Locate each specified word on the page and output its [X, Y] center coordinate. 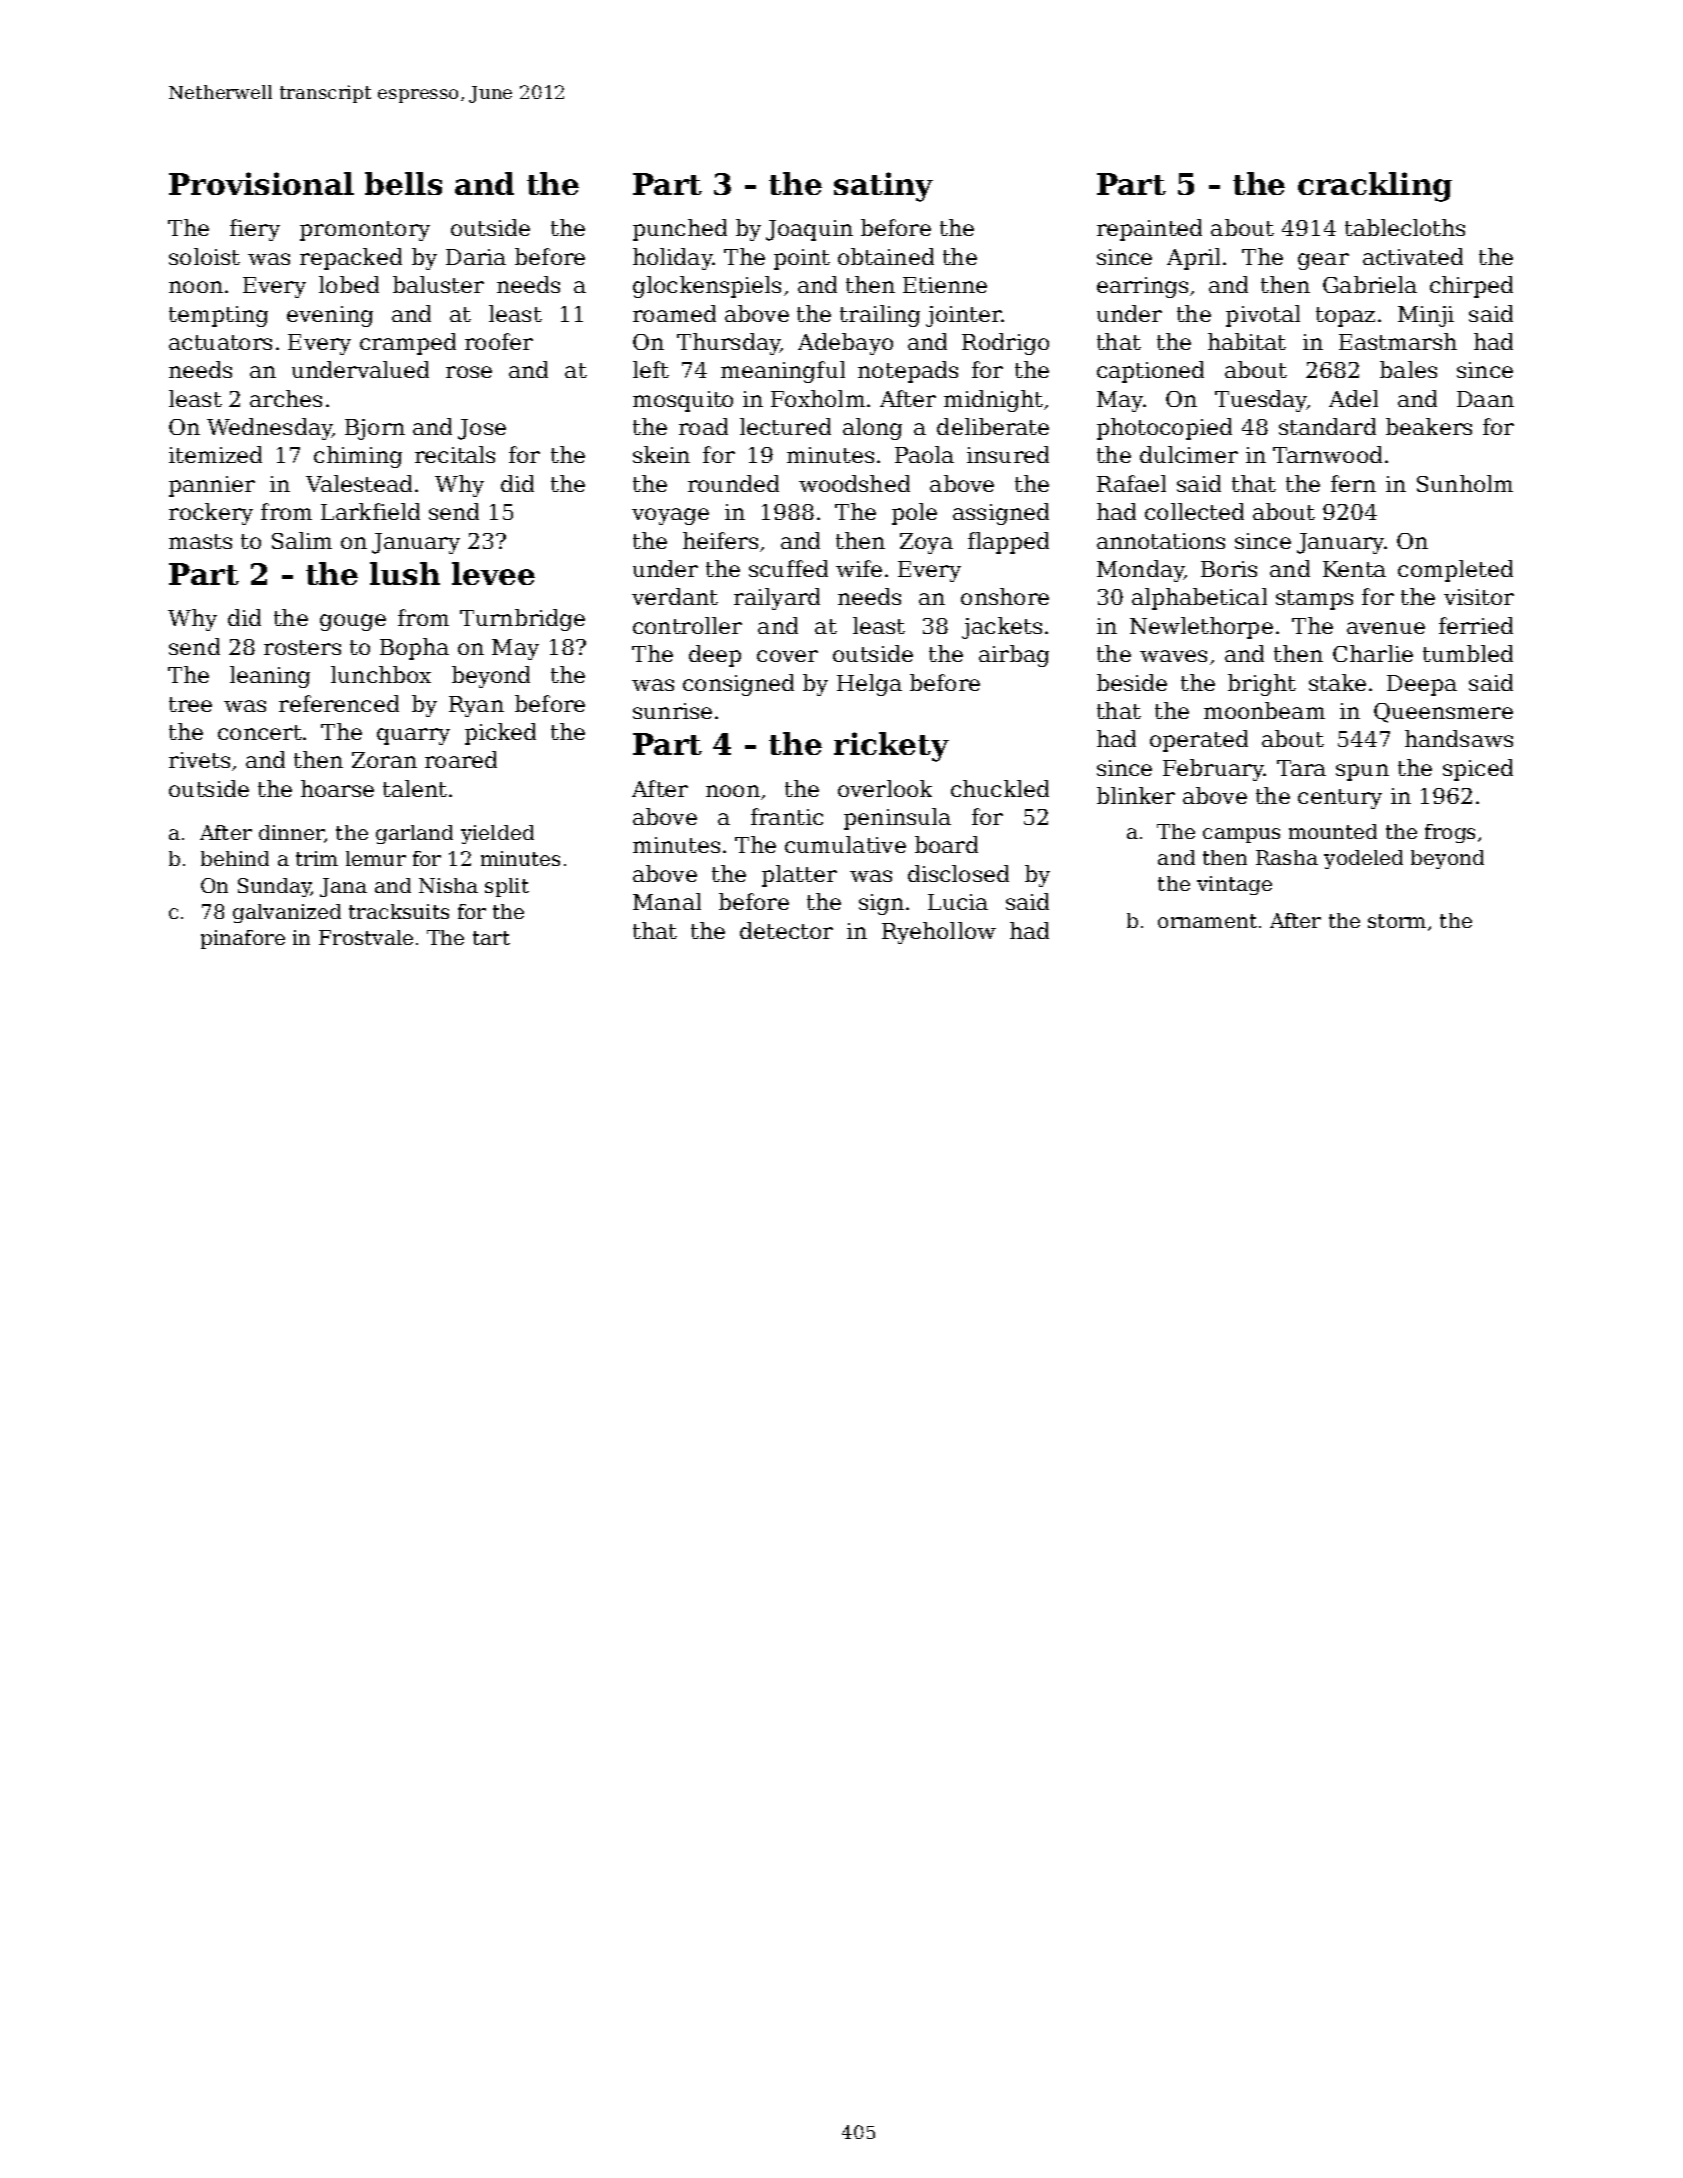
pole [914, 514]
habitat [1247, 341]
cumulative [845, 844]
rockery [211, 514]
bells [403, 183]
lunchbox [381, 674]
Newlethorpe [1201, 628]
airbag [1014, 656]
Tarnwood [1327, 454]
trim [317, 858]
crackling [1375, 187]
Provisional [261, 183]
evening [330, 316]
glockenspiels [707, 287]
